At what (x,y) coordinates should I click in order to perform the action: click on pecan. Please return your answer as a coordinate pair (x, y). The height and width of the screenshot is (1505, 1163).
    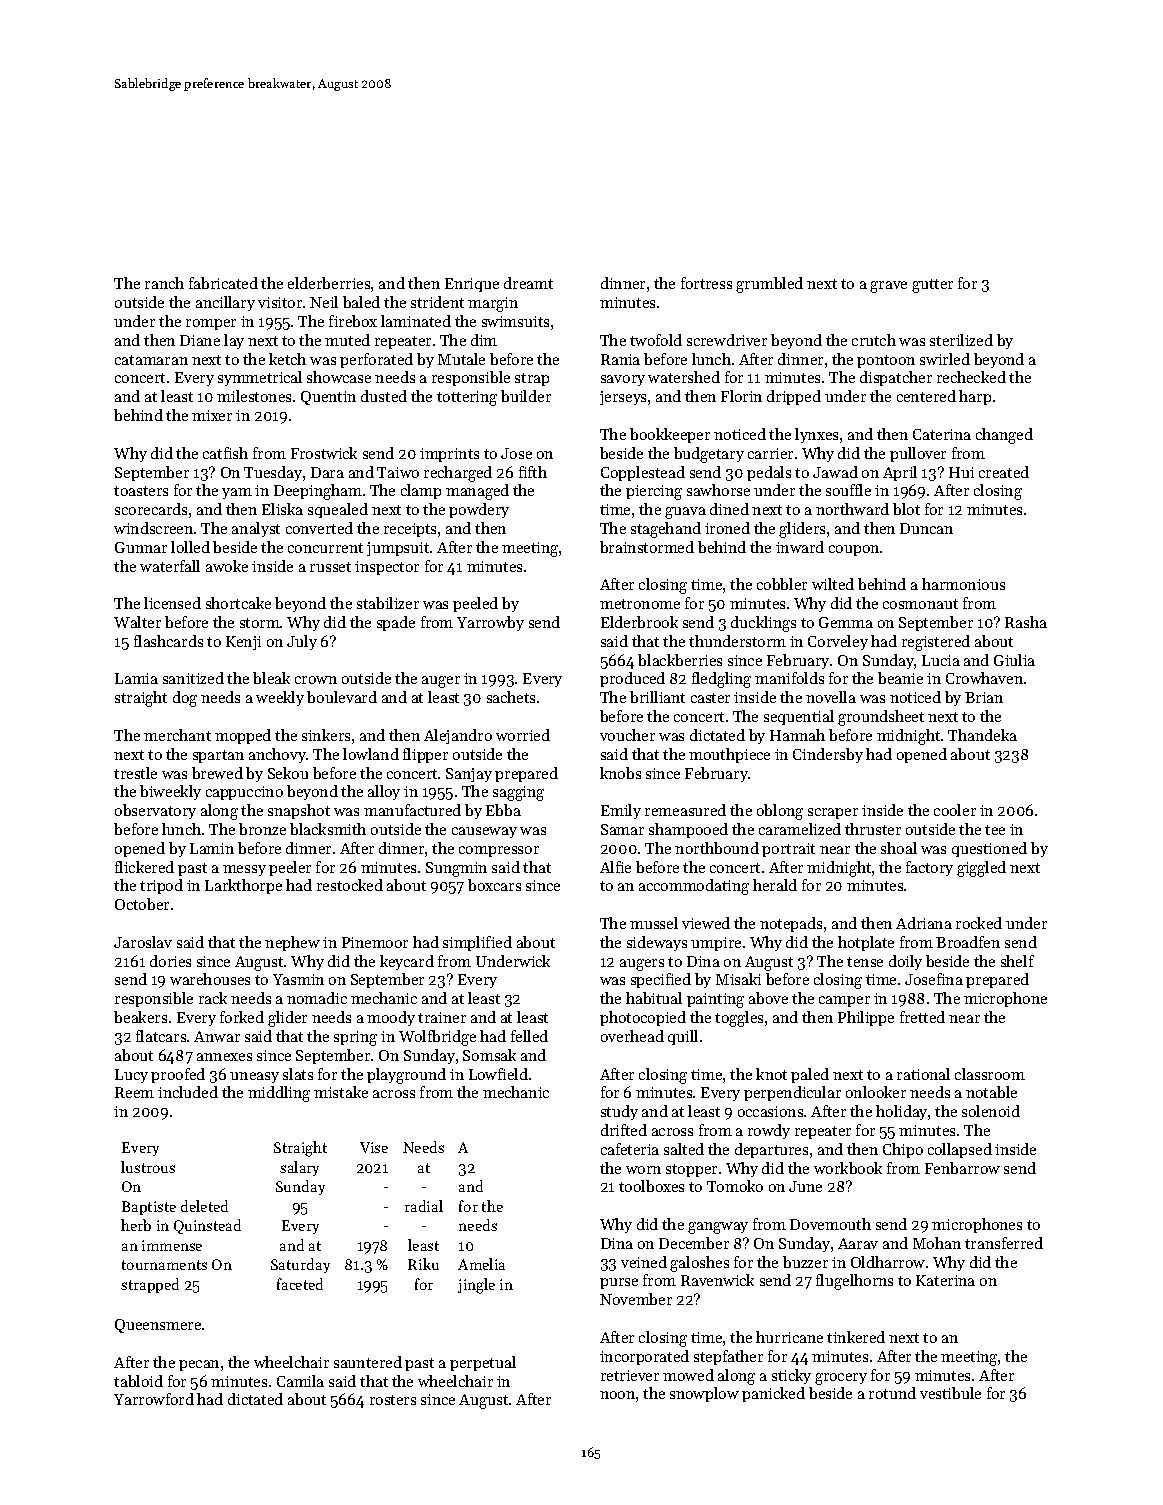
    Looking at the image, I should click on (199, 1365).
